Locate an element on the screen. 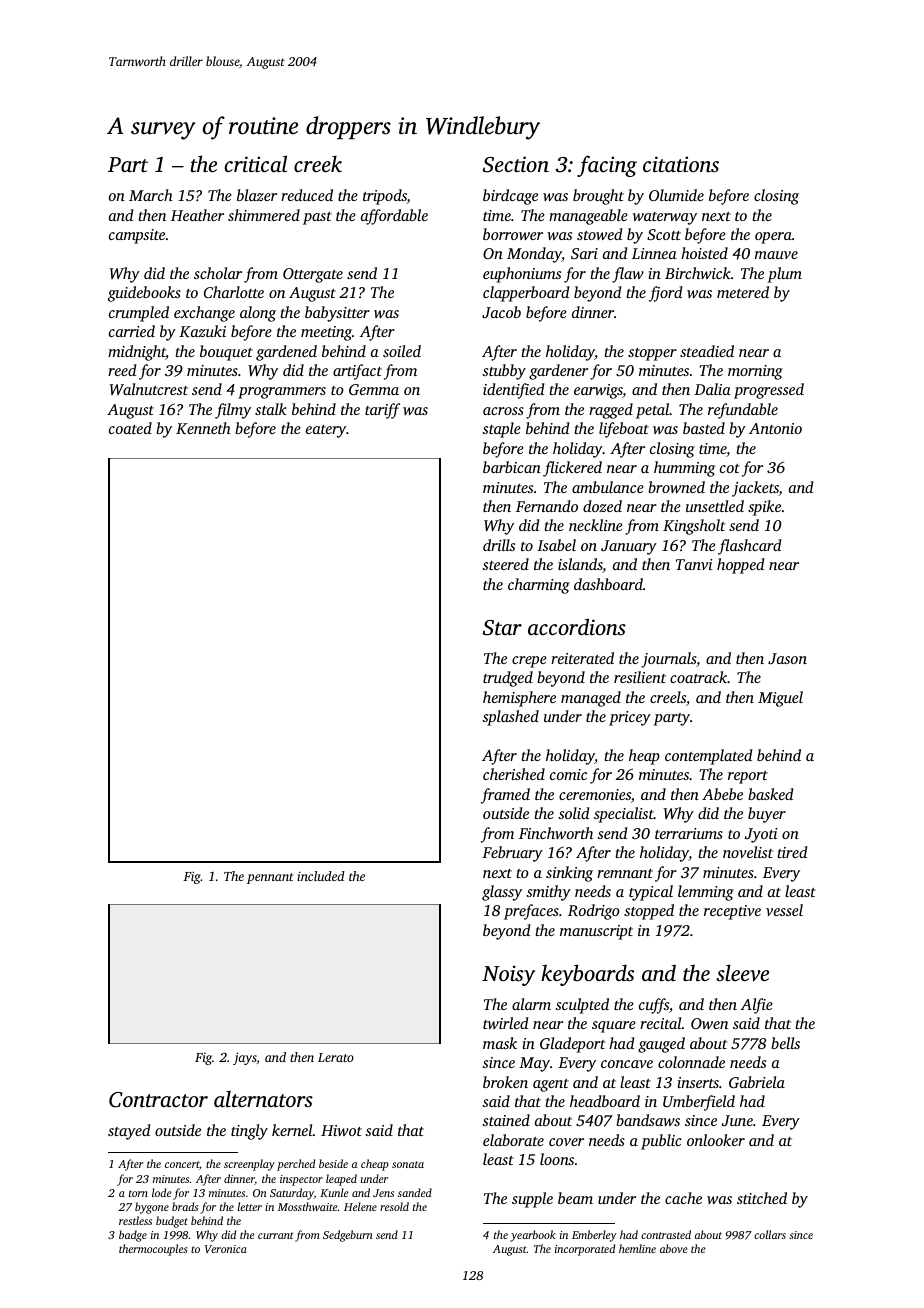 The width and height of the screenshot is (924, 1308). included is located at coordinates (321, 876).
